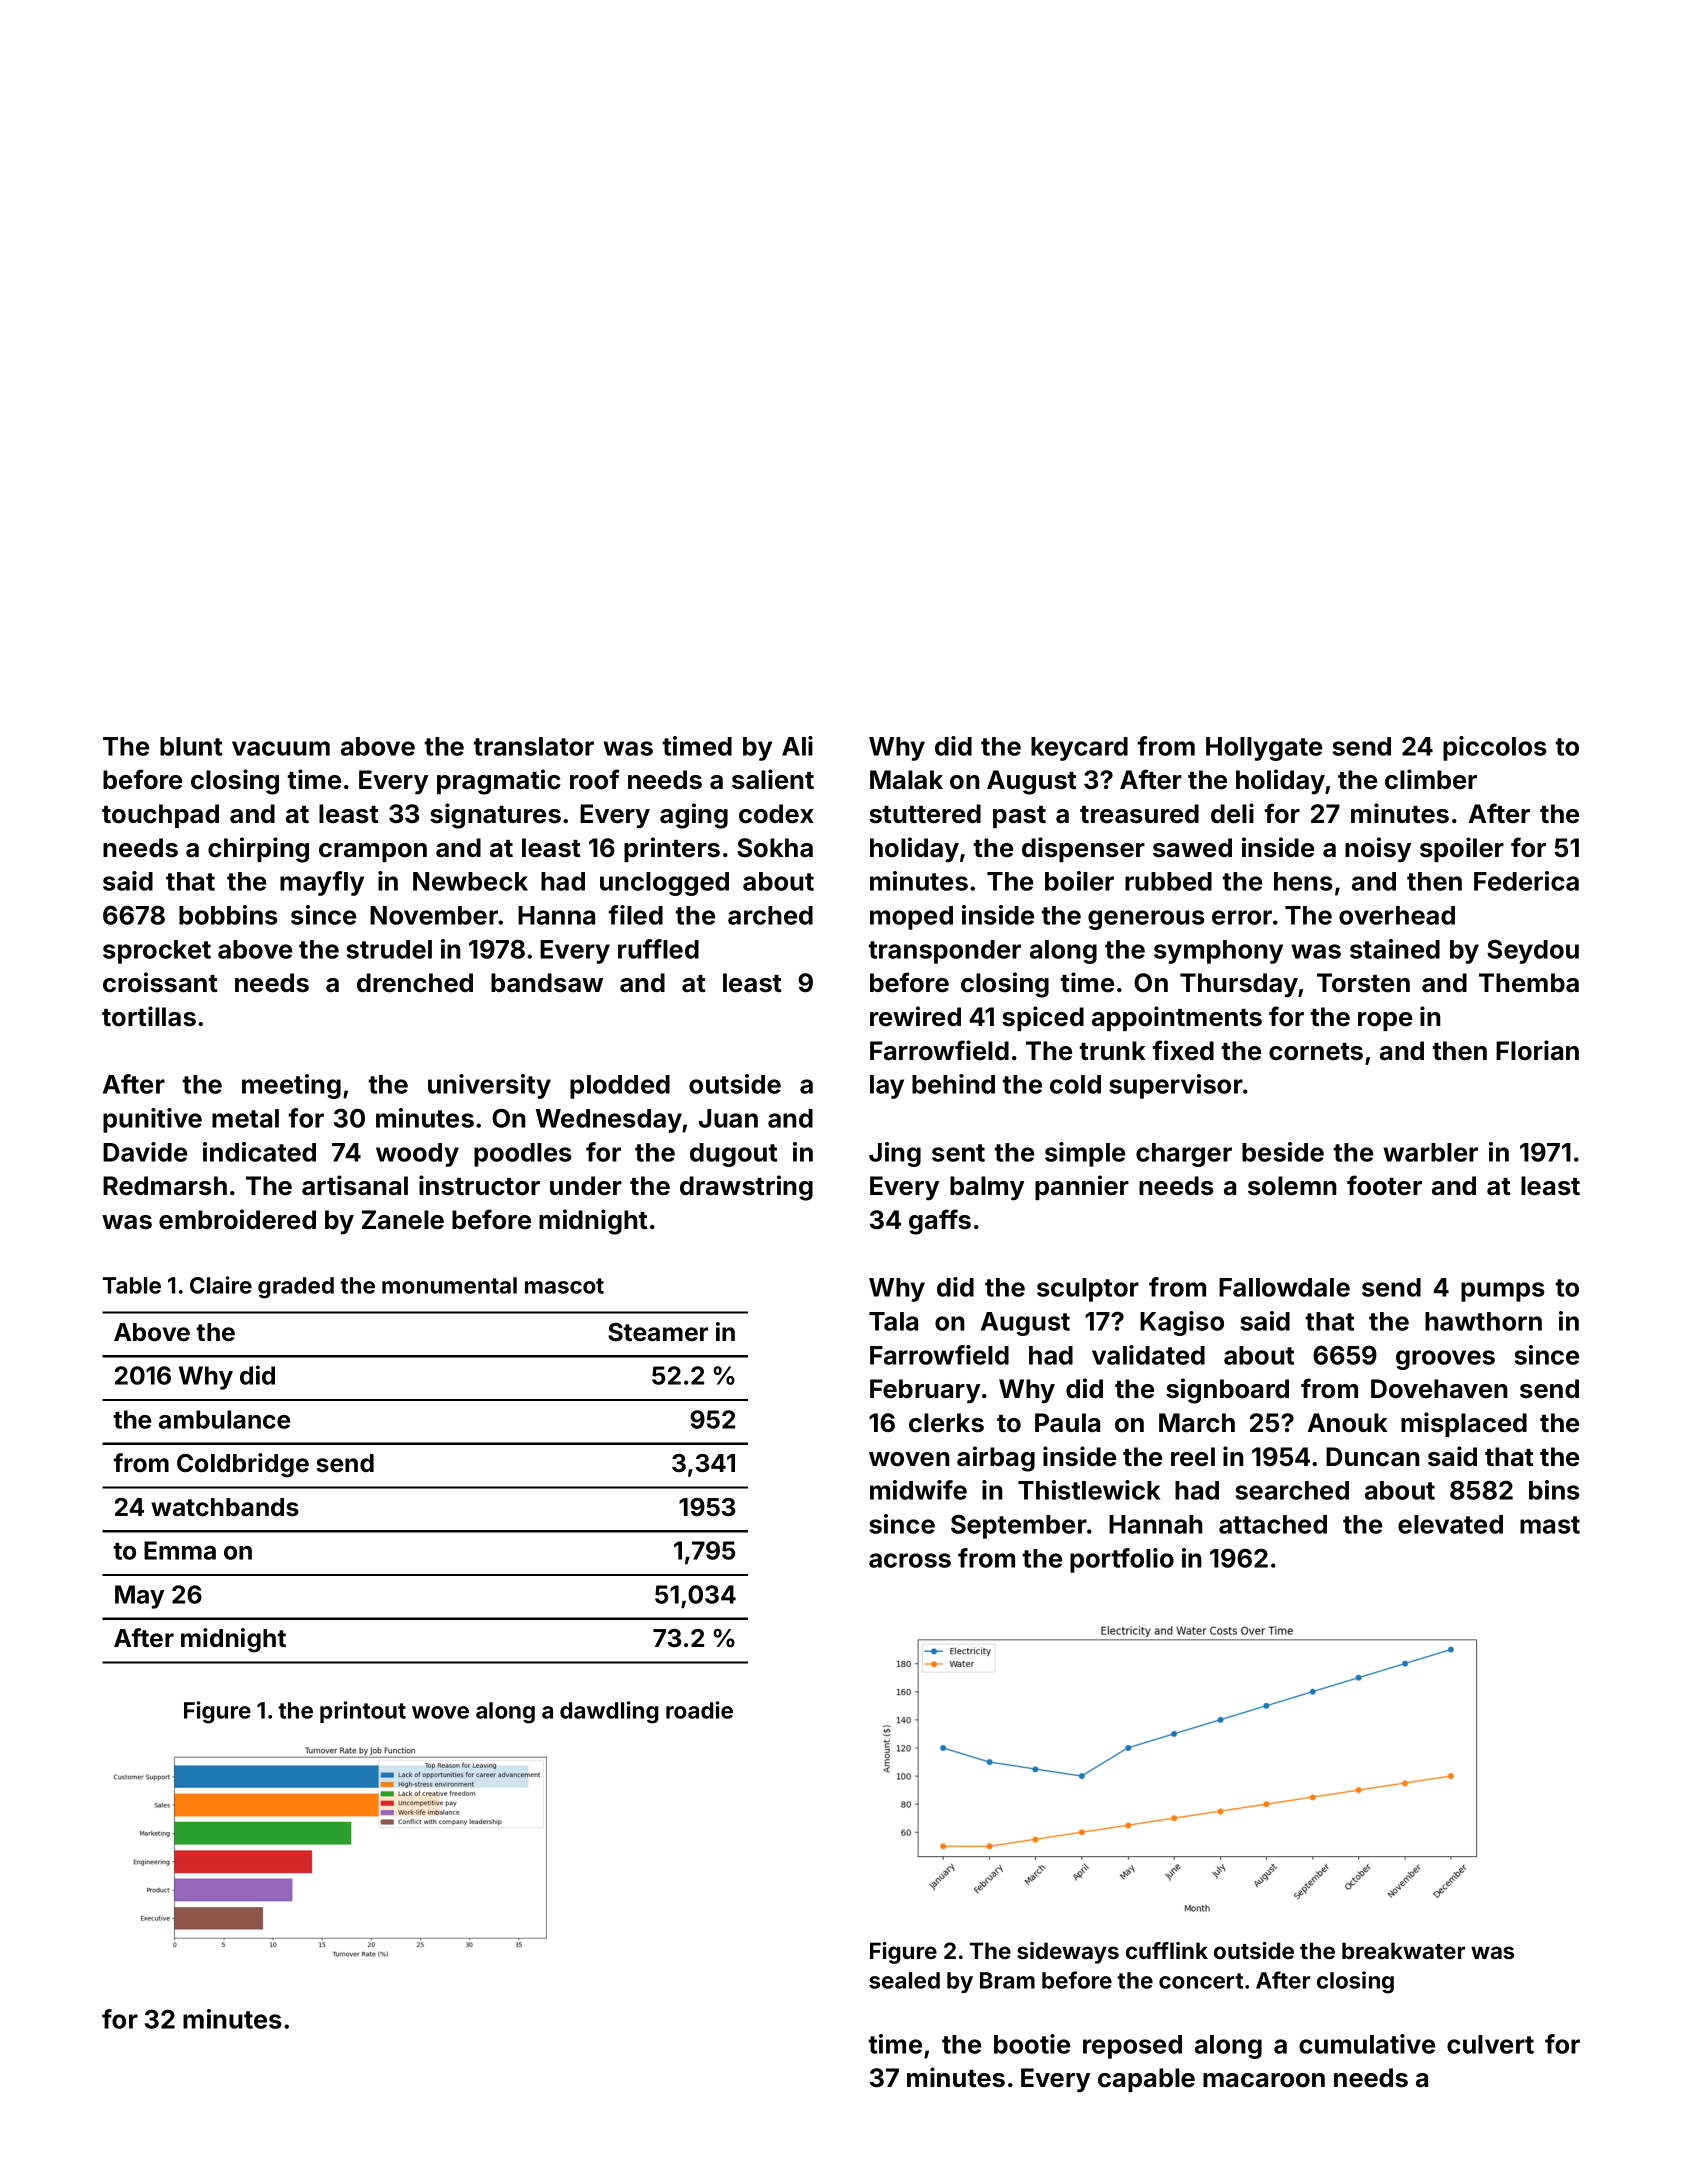  What do you see at coordinates (1273, 1524) in the screenshot?
I see `attached` at bounding box center [1273, 1524].
